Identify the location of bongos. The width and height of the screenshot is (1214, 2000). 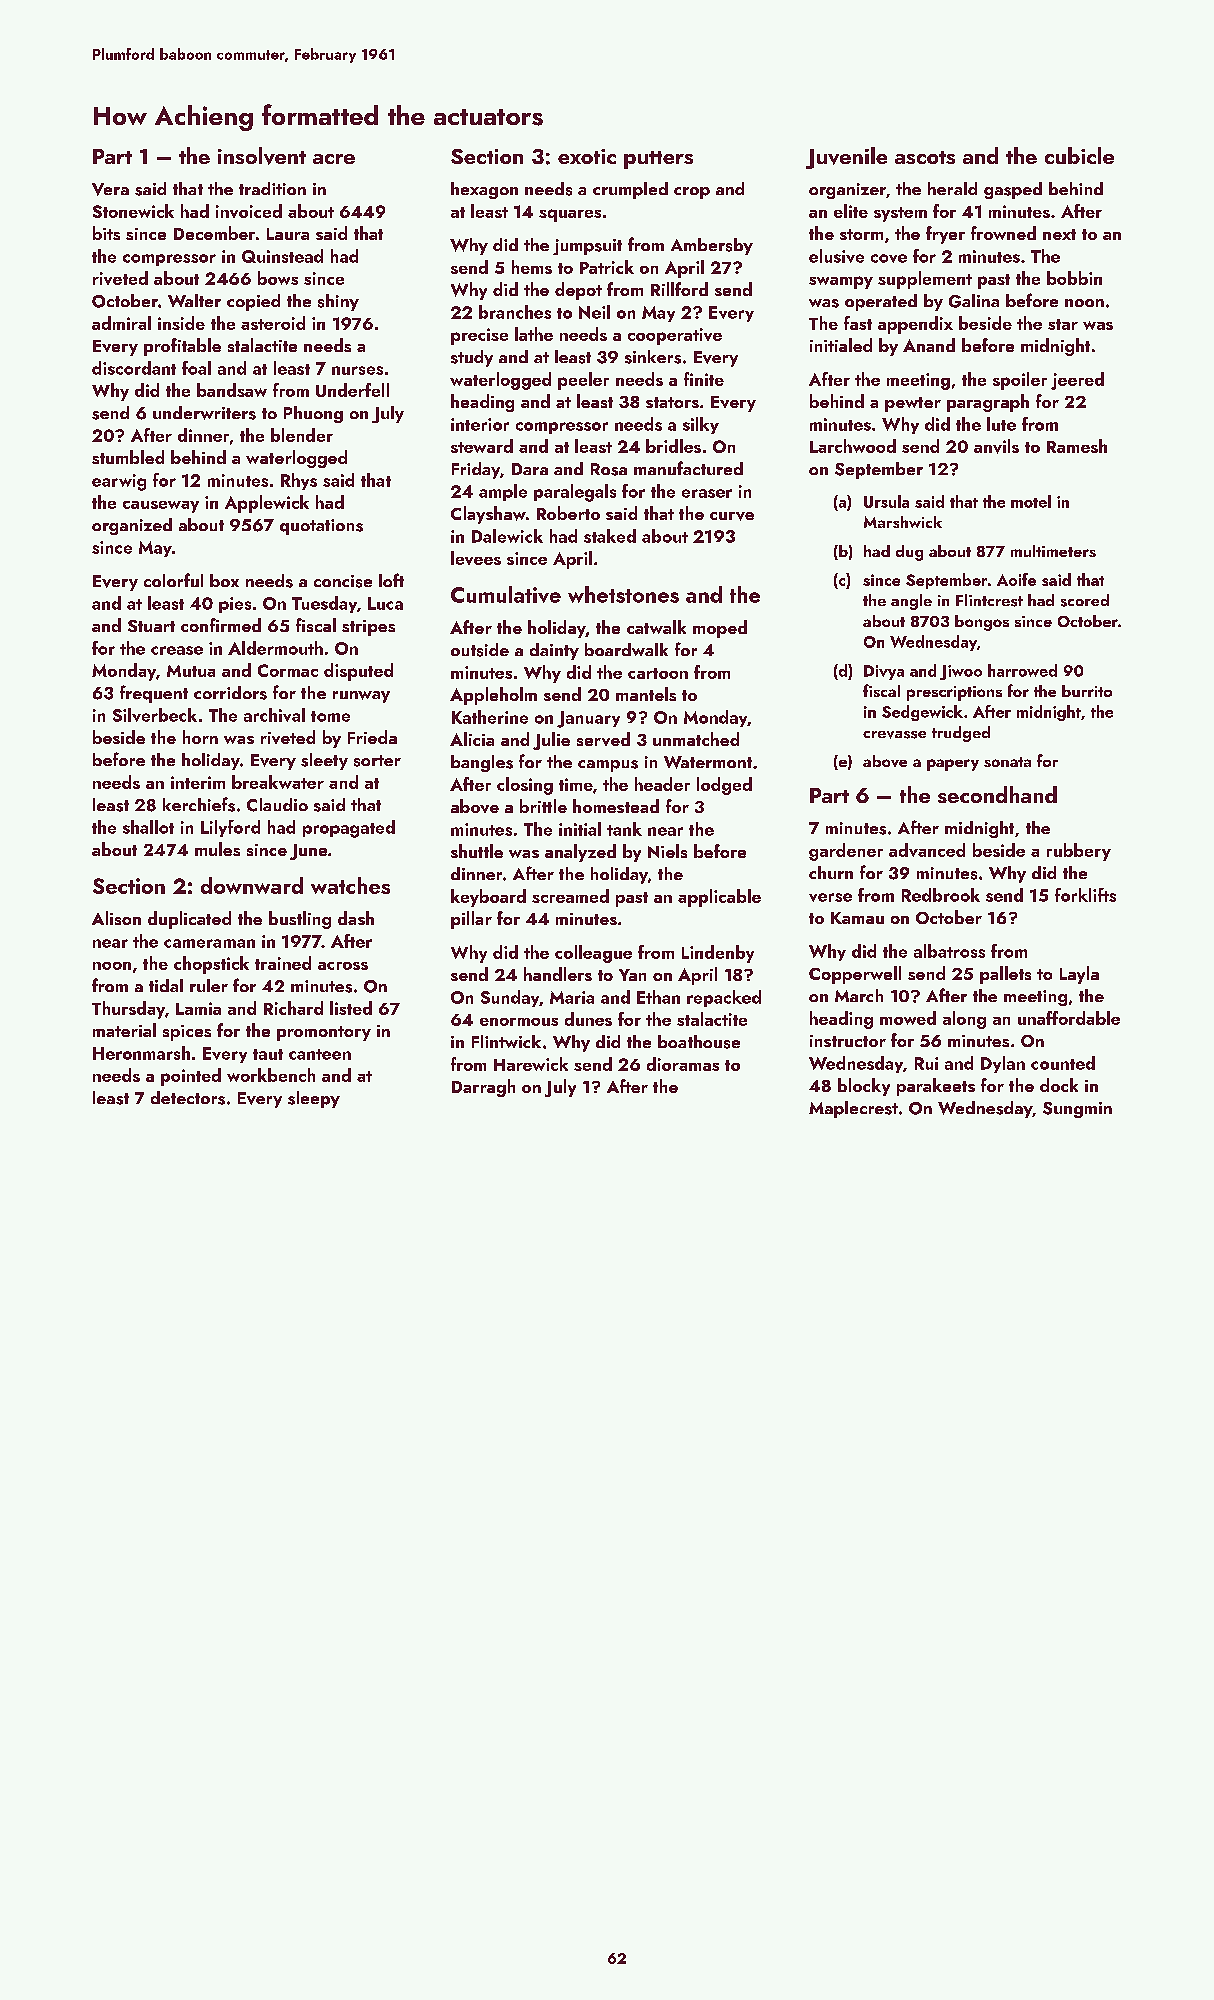
(982, 623).
